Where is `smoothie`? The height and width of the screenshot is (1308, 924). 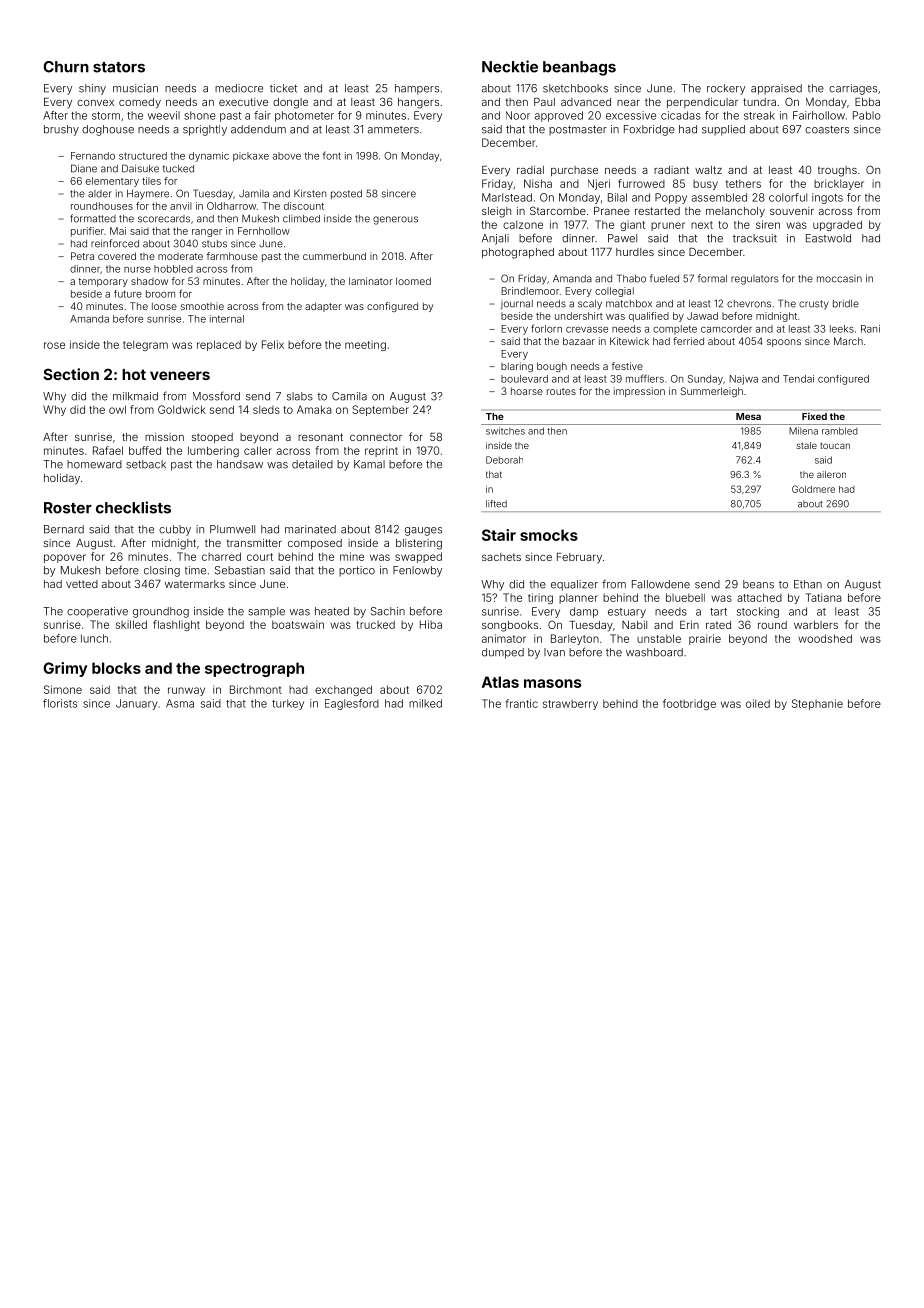 smoothie is located at coordinates (202, 306).
